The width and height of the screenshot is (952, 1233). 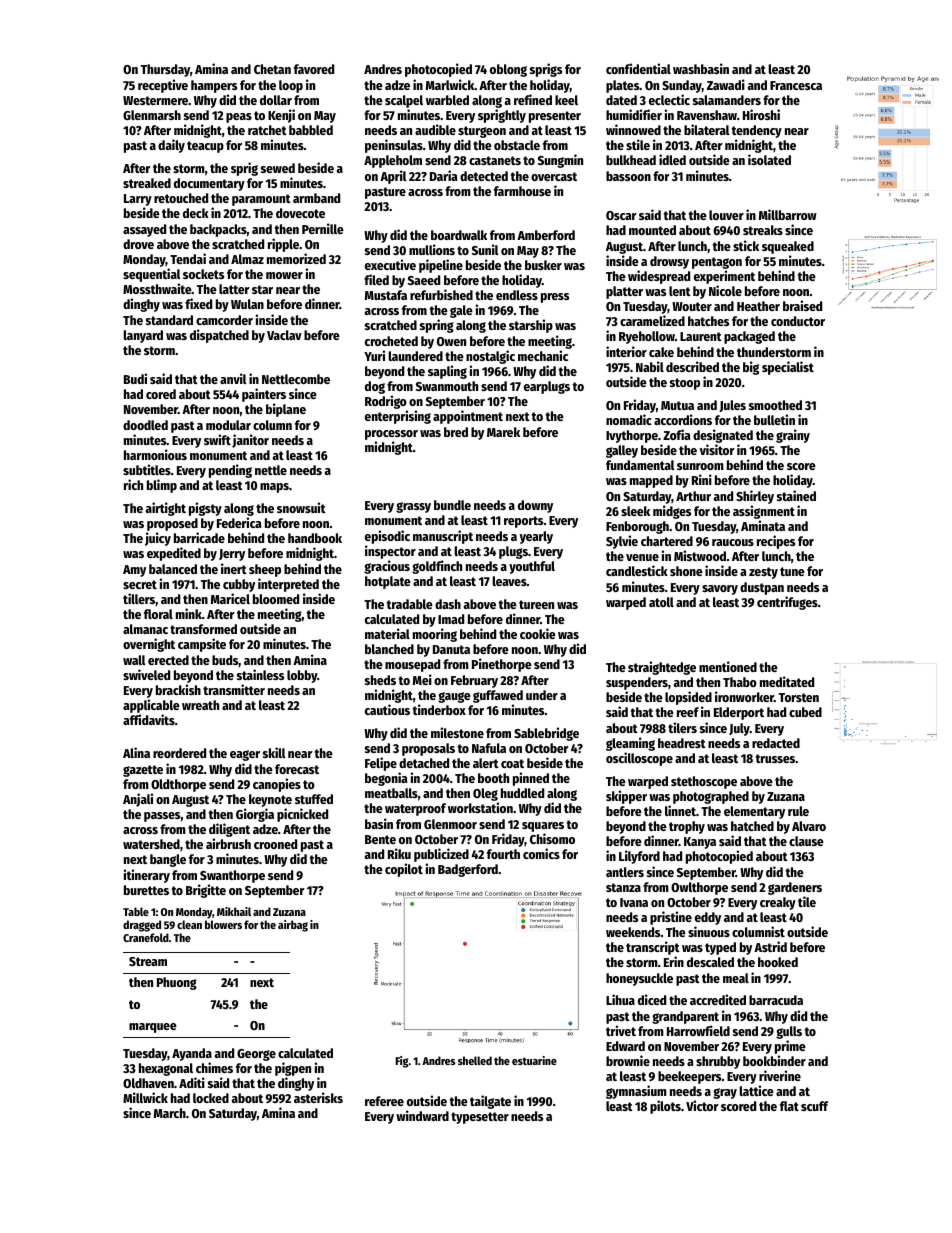 I want to click on airbag, so click(x=293, y=926).
